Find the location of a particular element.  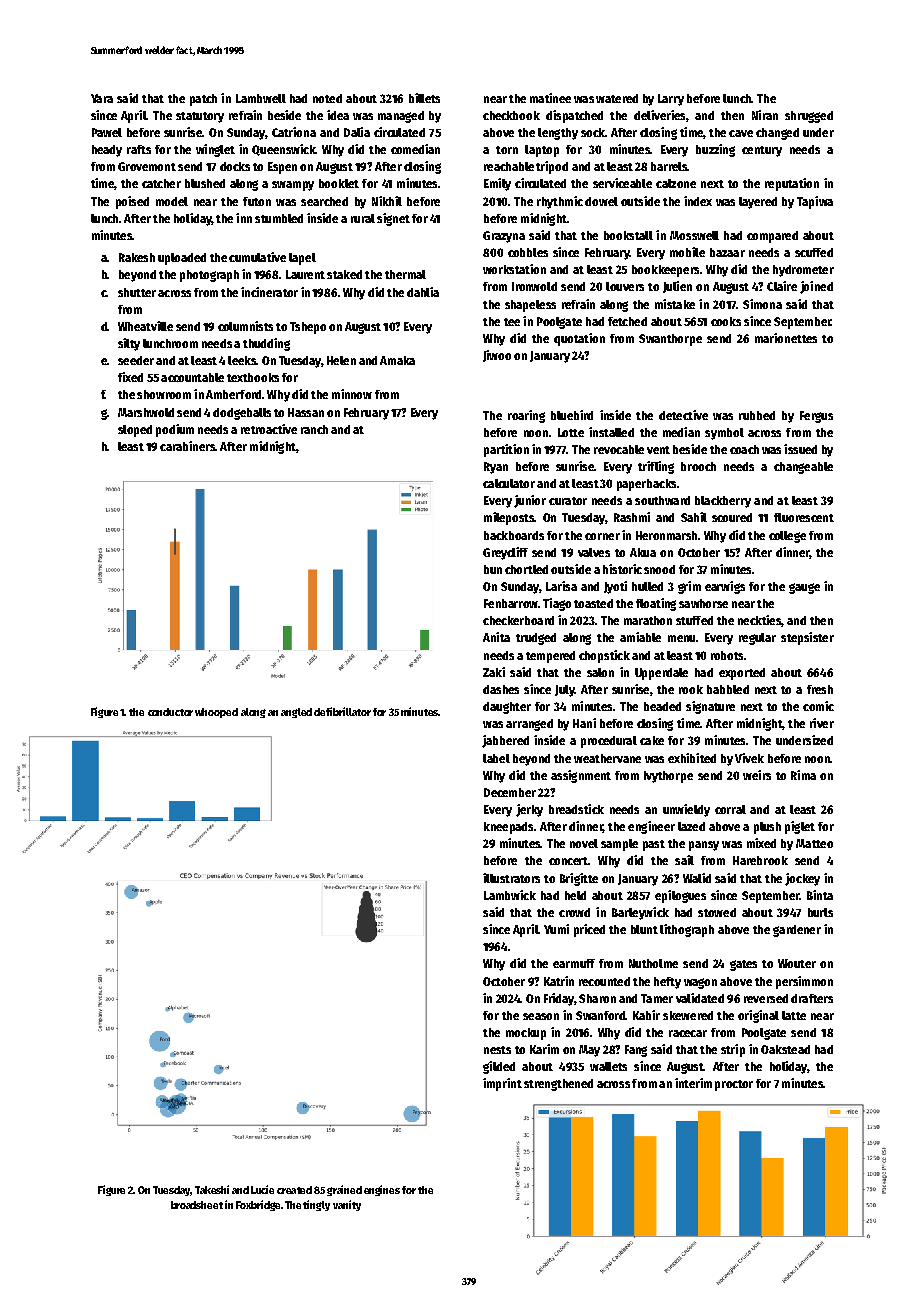

Fergus is located at coordinates (816, 417).
